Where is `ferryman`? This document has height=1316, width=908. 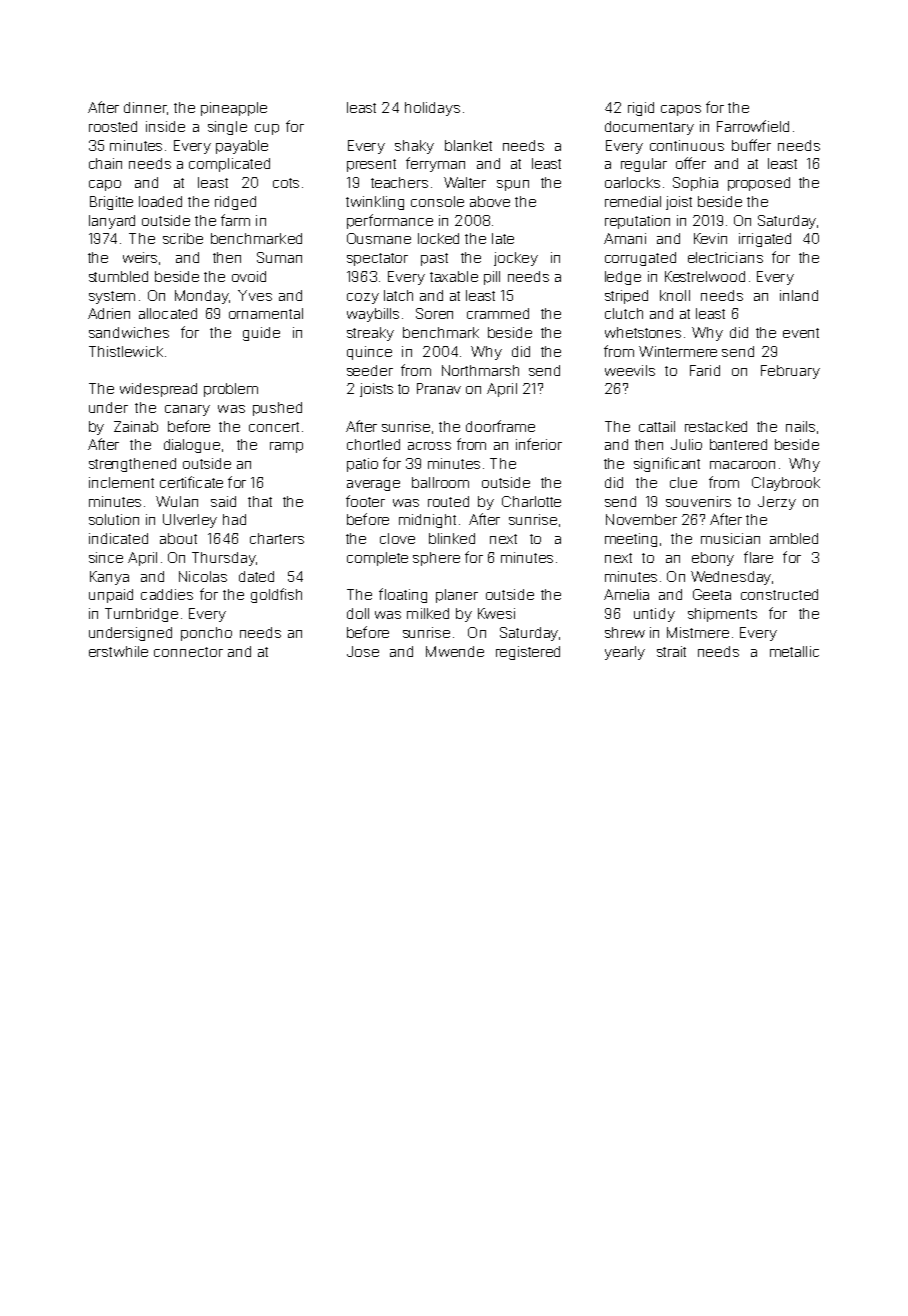 ferryman is located at coordinates (435, 164).
